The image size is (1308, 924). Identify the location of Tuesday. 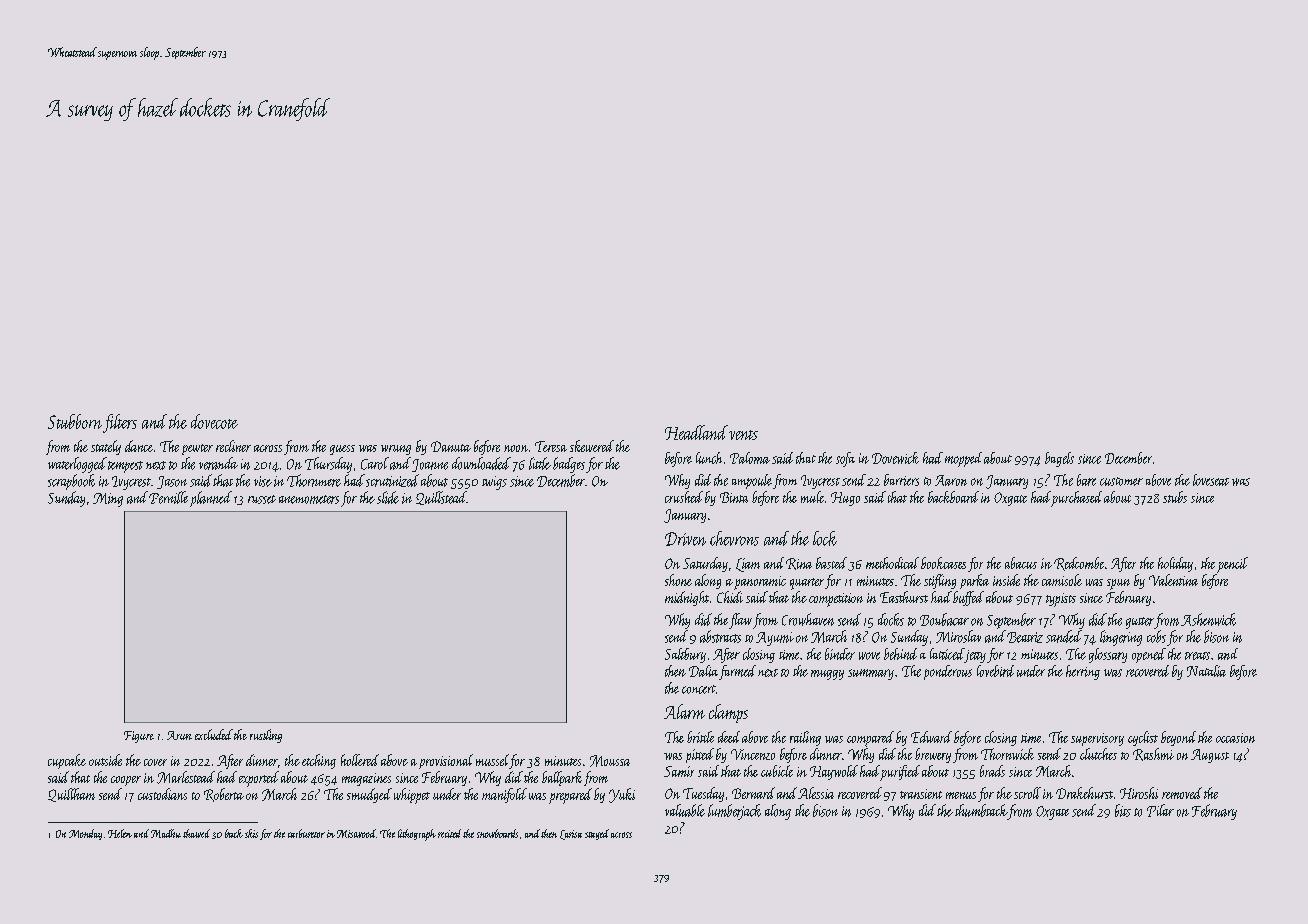
(703, 794).
